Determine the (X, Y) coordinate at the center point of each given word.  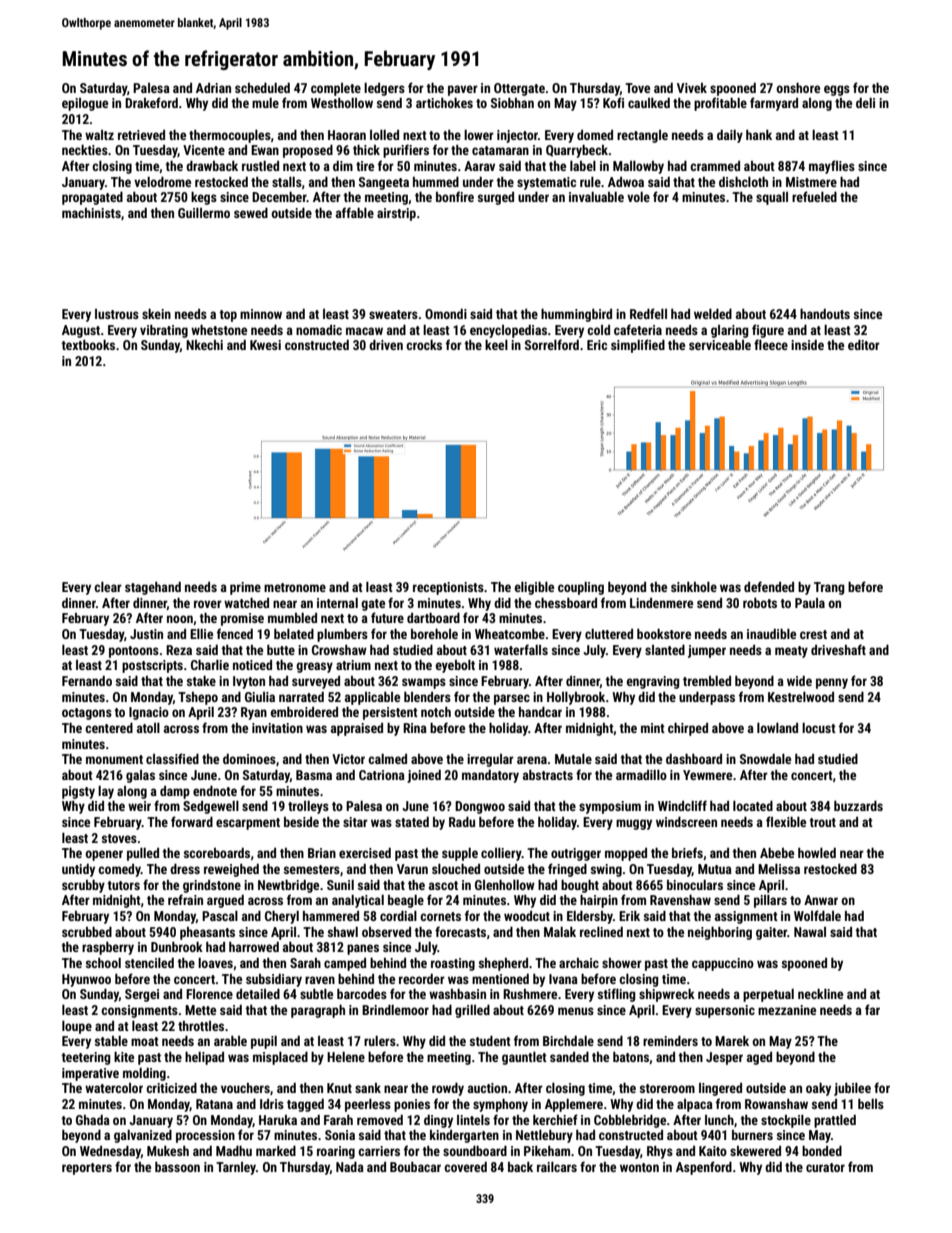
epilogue (85, 104)
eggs (837, 90)
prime (245, 588)
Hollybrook (576, 698)
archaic (579, 963)
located (753, 806)
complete (336, 89)
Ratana (214, 1104)
